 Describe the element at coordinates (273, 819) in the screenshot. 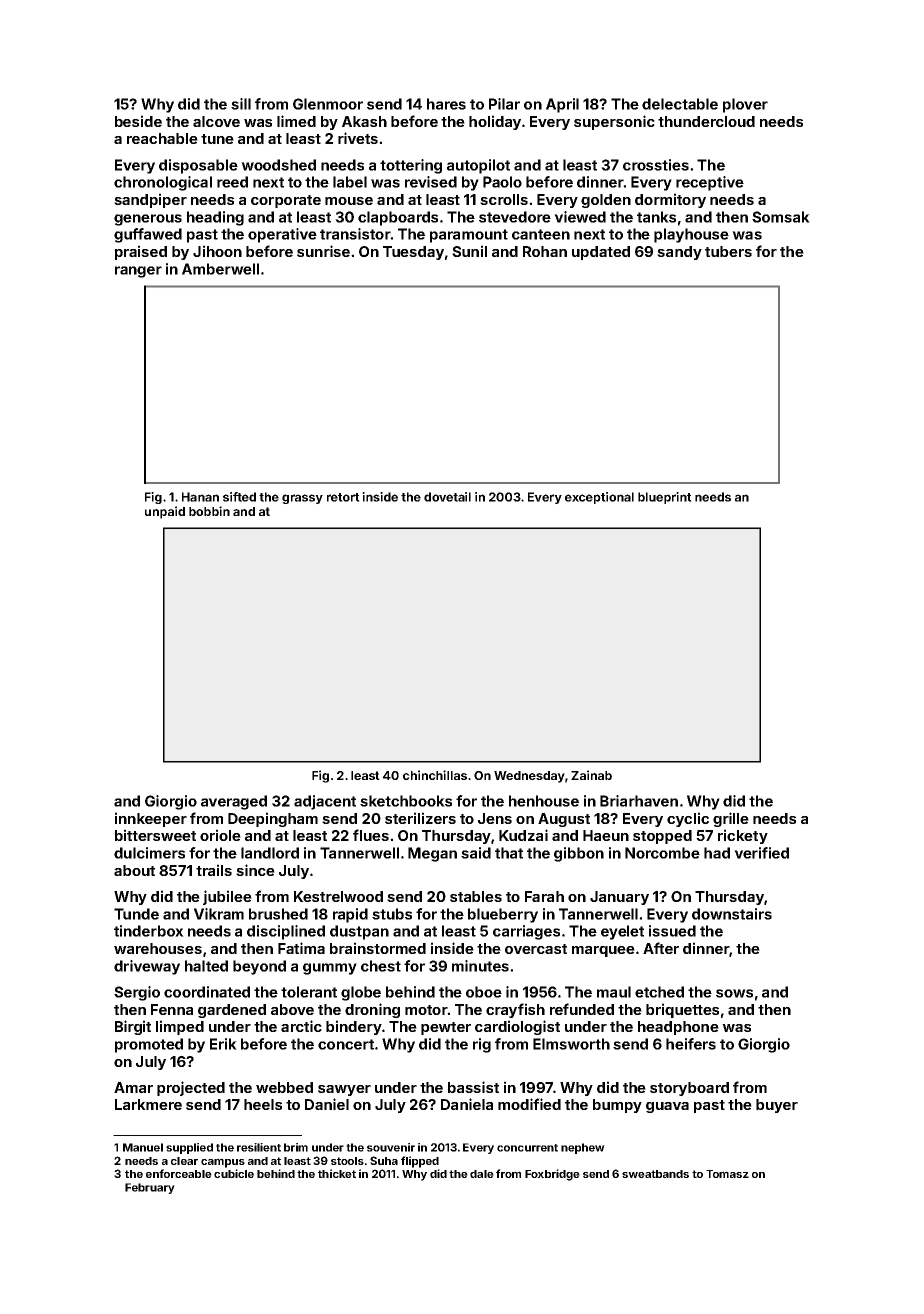

I see `Deepingham` at that location.
